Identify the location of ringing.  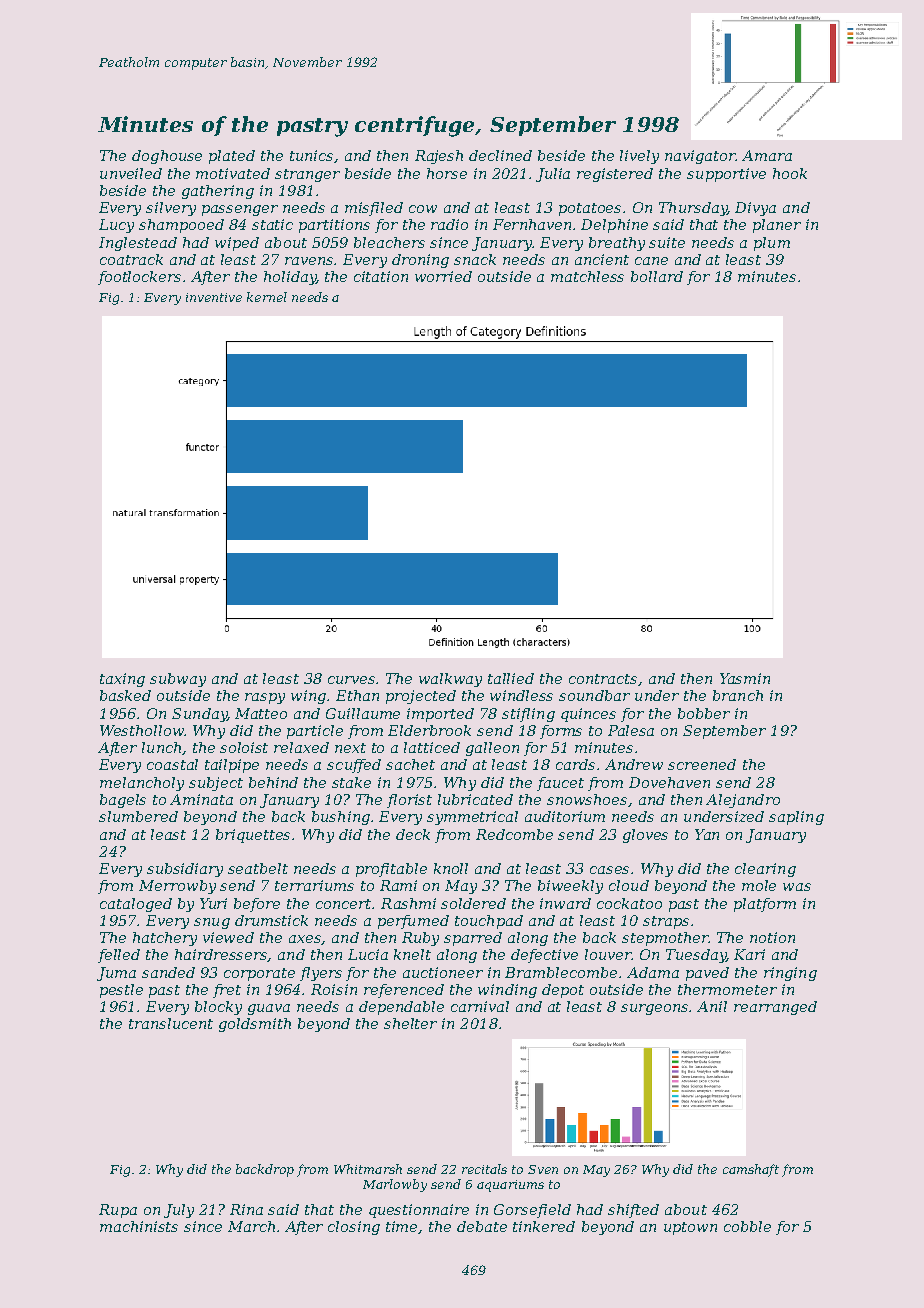
(790, 974).
